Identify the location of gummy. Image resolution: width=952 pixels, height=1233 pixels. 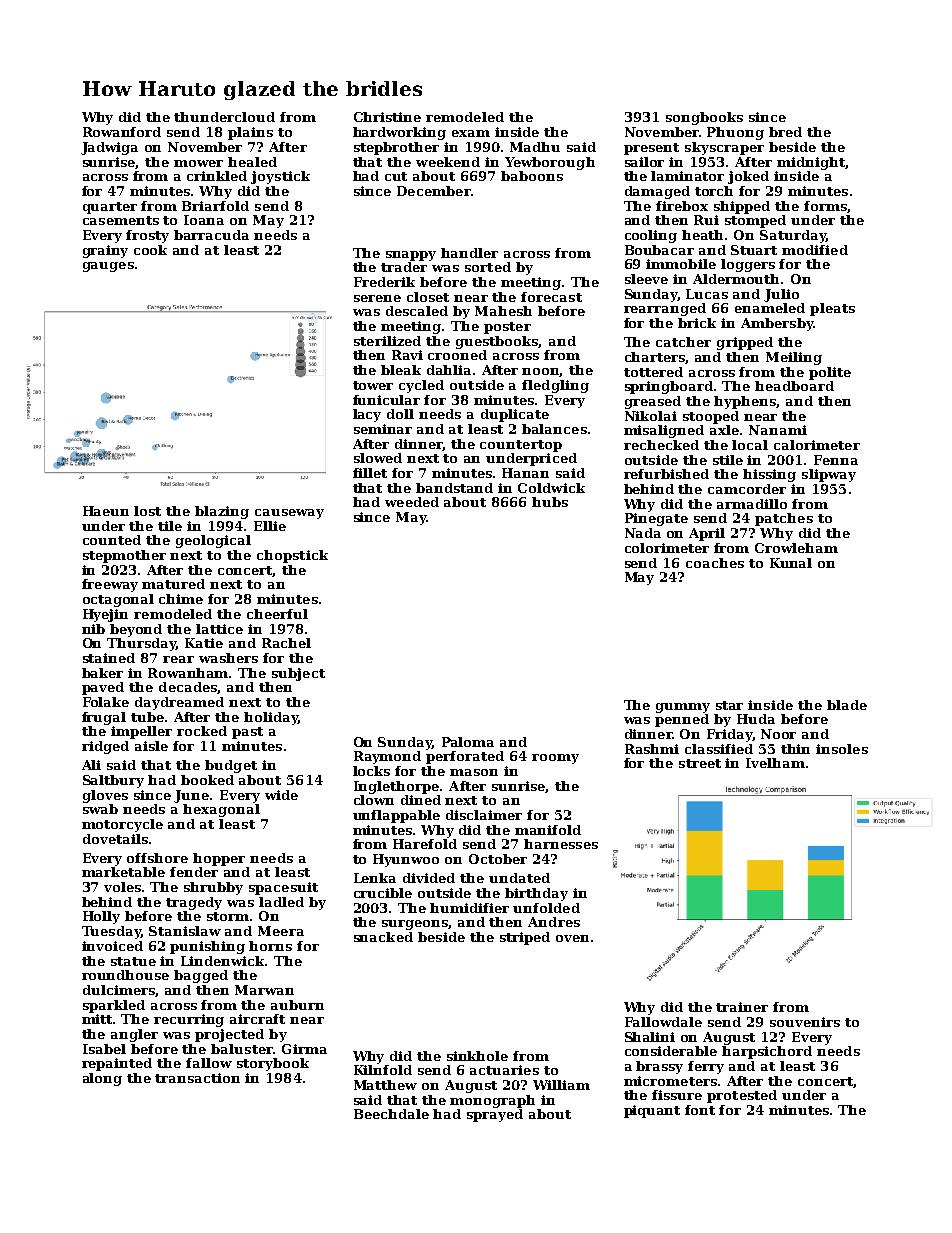
(683, 708).
